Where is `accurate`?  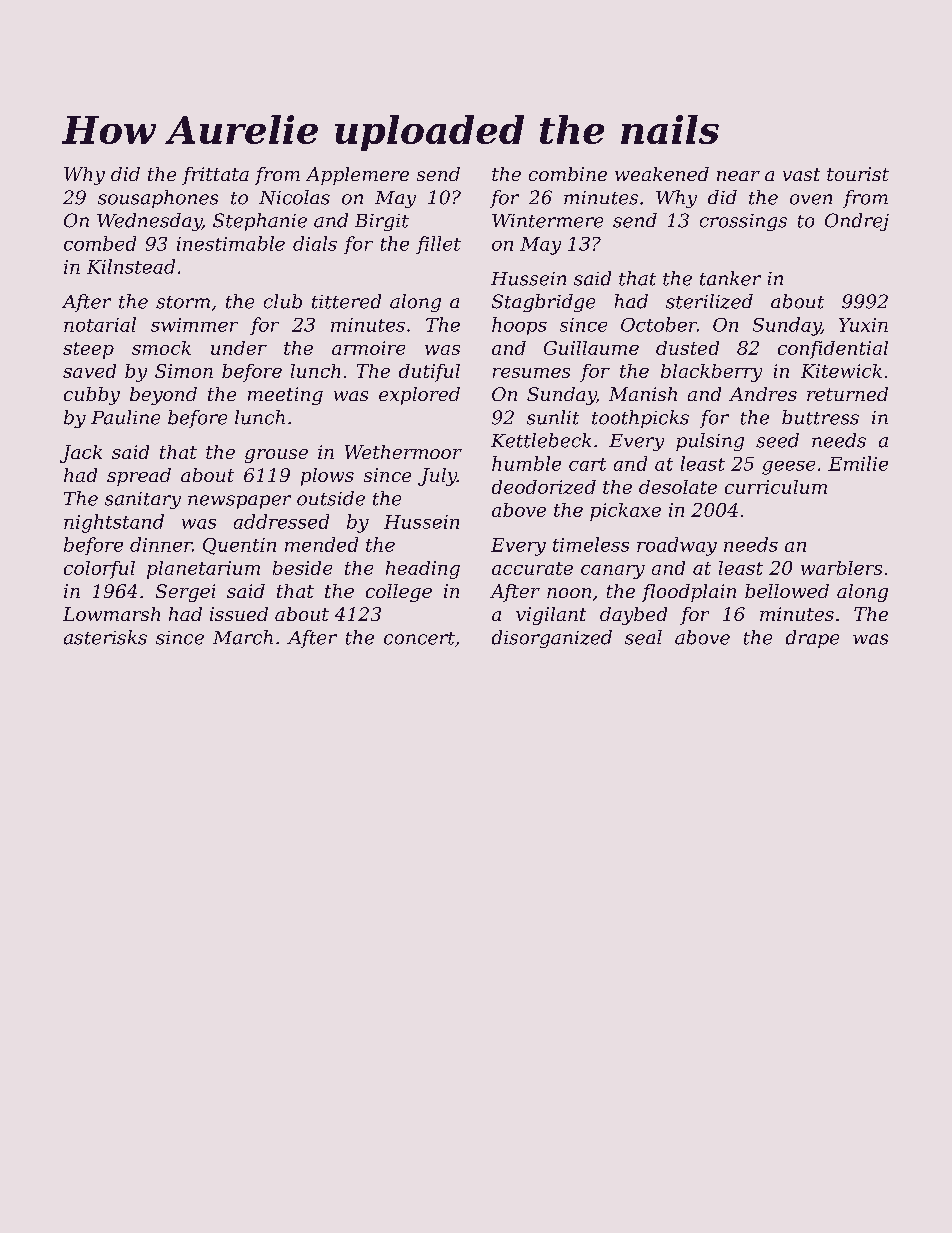
accurate is located at coordinates (532, 568).
